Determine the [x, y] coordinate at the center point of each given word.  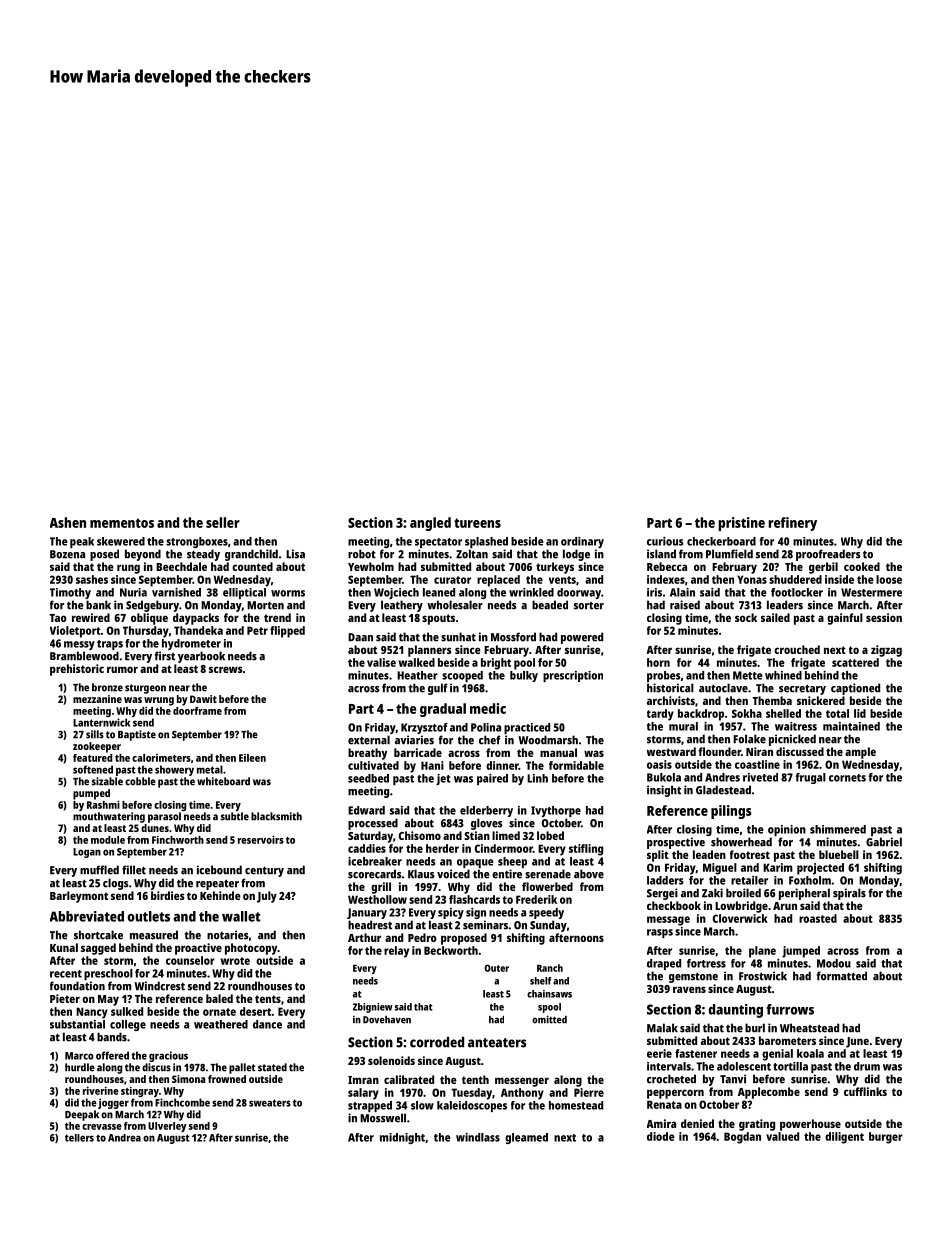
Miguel [720, 869]
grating [757, 1125]
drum [867, 1066]
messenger [522, 1082]
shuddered [795, 579]
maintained [851, 726]
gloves [487, 824]
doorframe [197, 711]
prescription [573, 676]
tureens [477, 523]
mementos [122, 523]
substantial [77, 1024]
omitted [549, 1019]
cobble [140, 781]
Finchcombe [182, 1102]
